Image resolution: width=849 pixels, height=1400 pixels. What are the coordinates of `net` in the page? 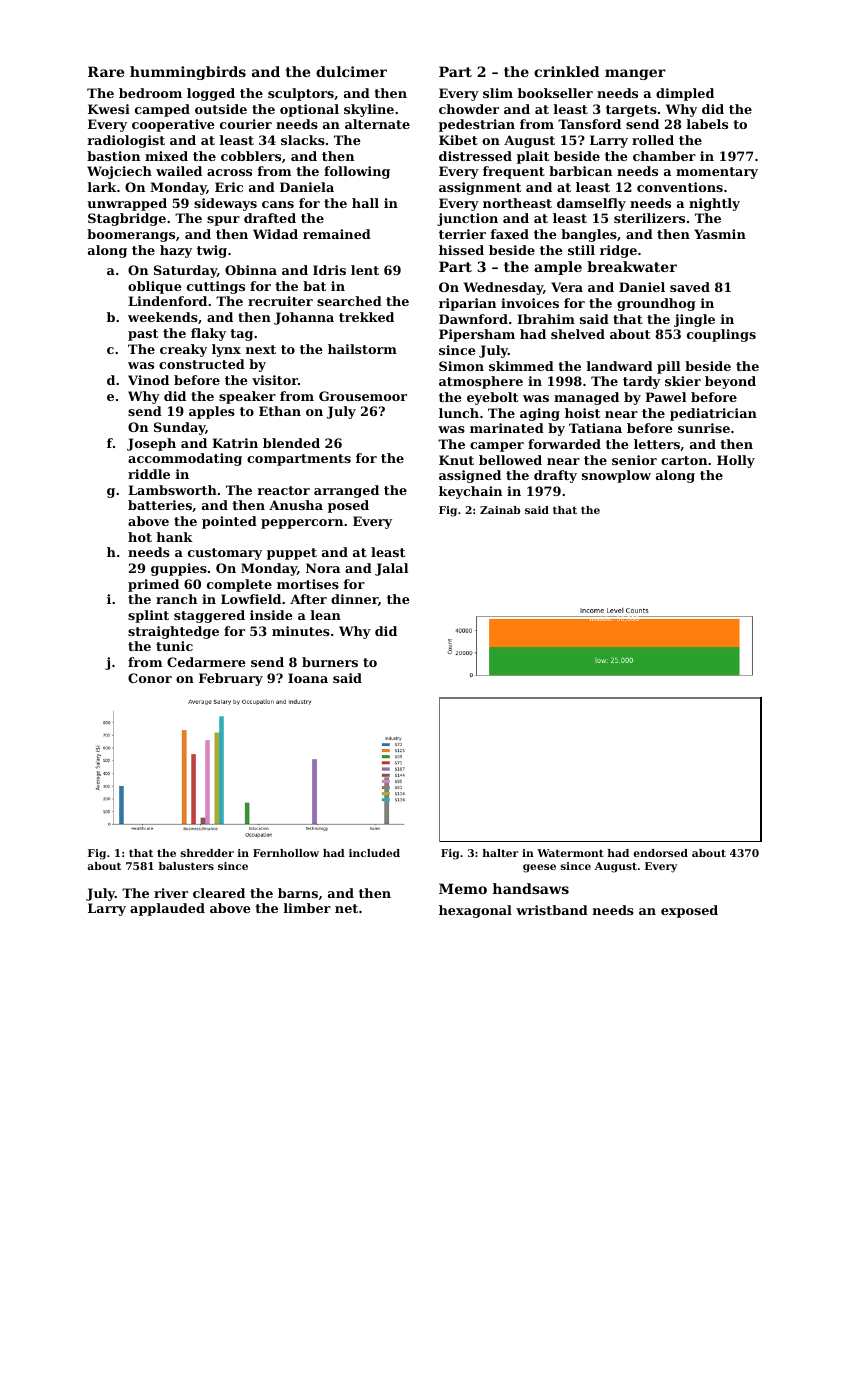 It's located at (346, 908).
